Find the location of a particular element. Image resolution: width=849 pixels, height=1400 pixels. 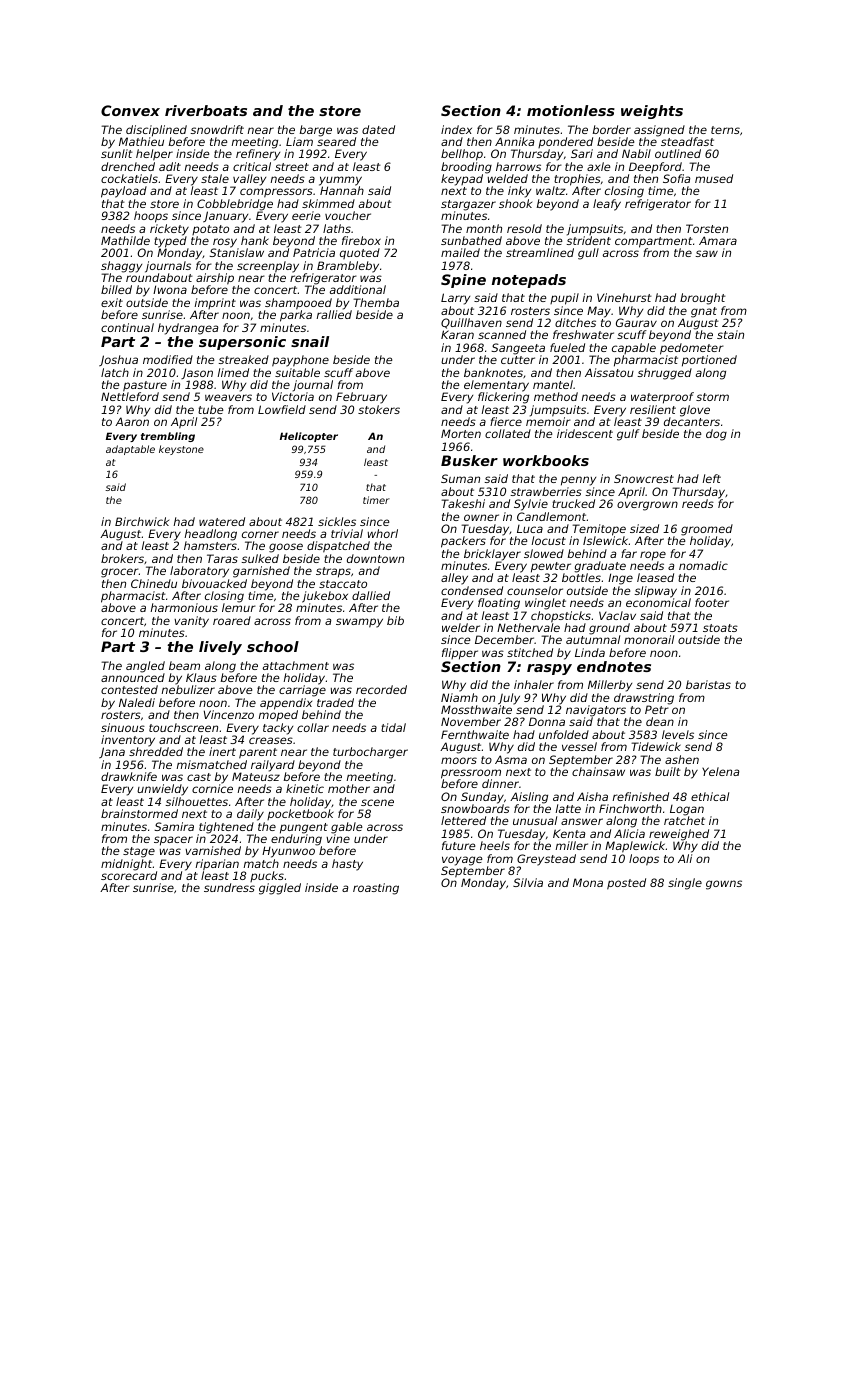

Cobblebridge is located at coordinates (235, 205).
